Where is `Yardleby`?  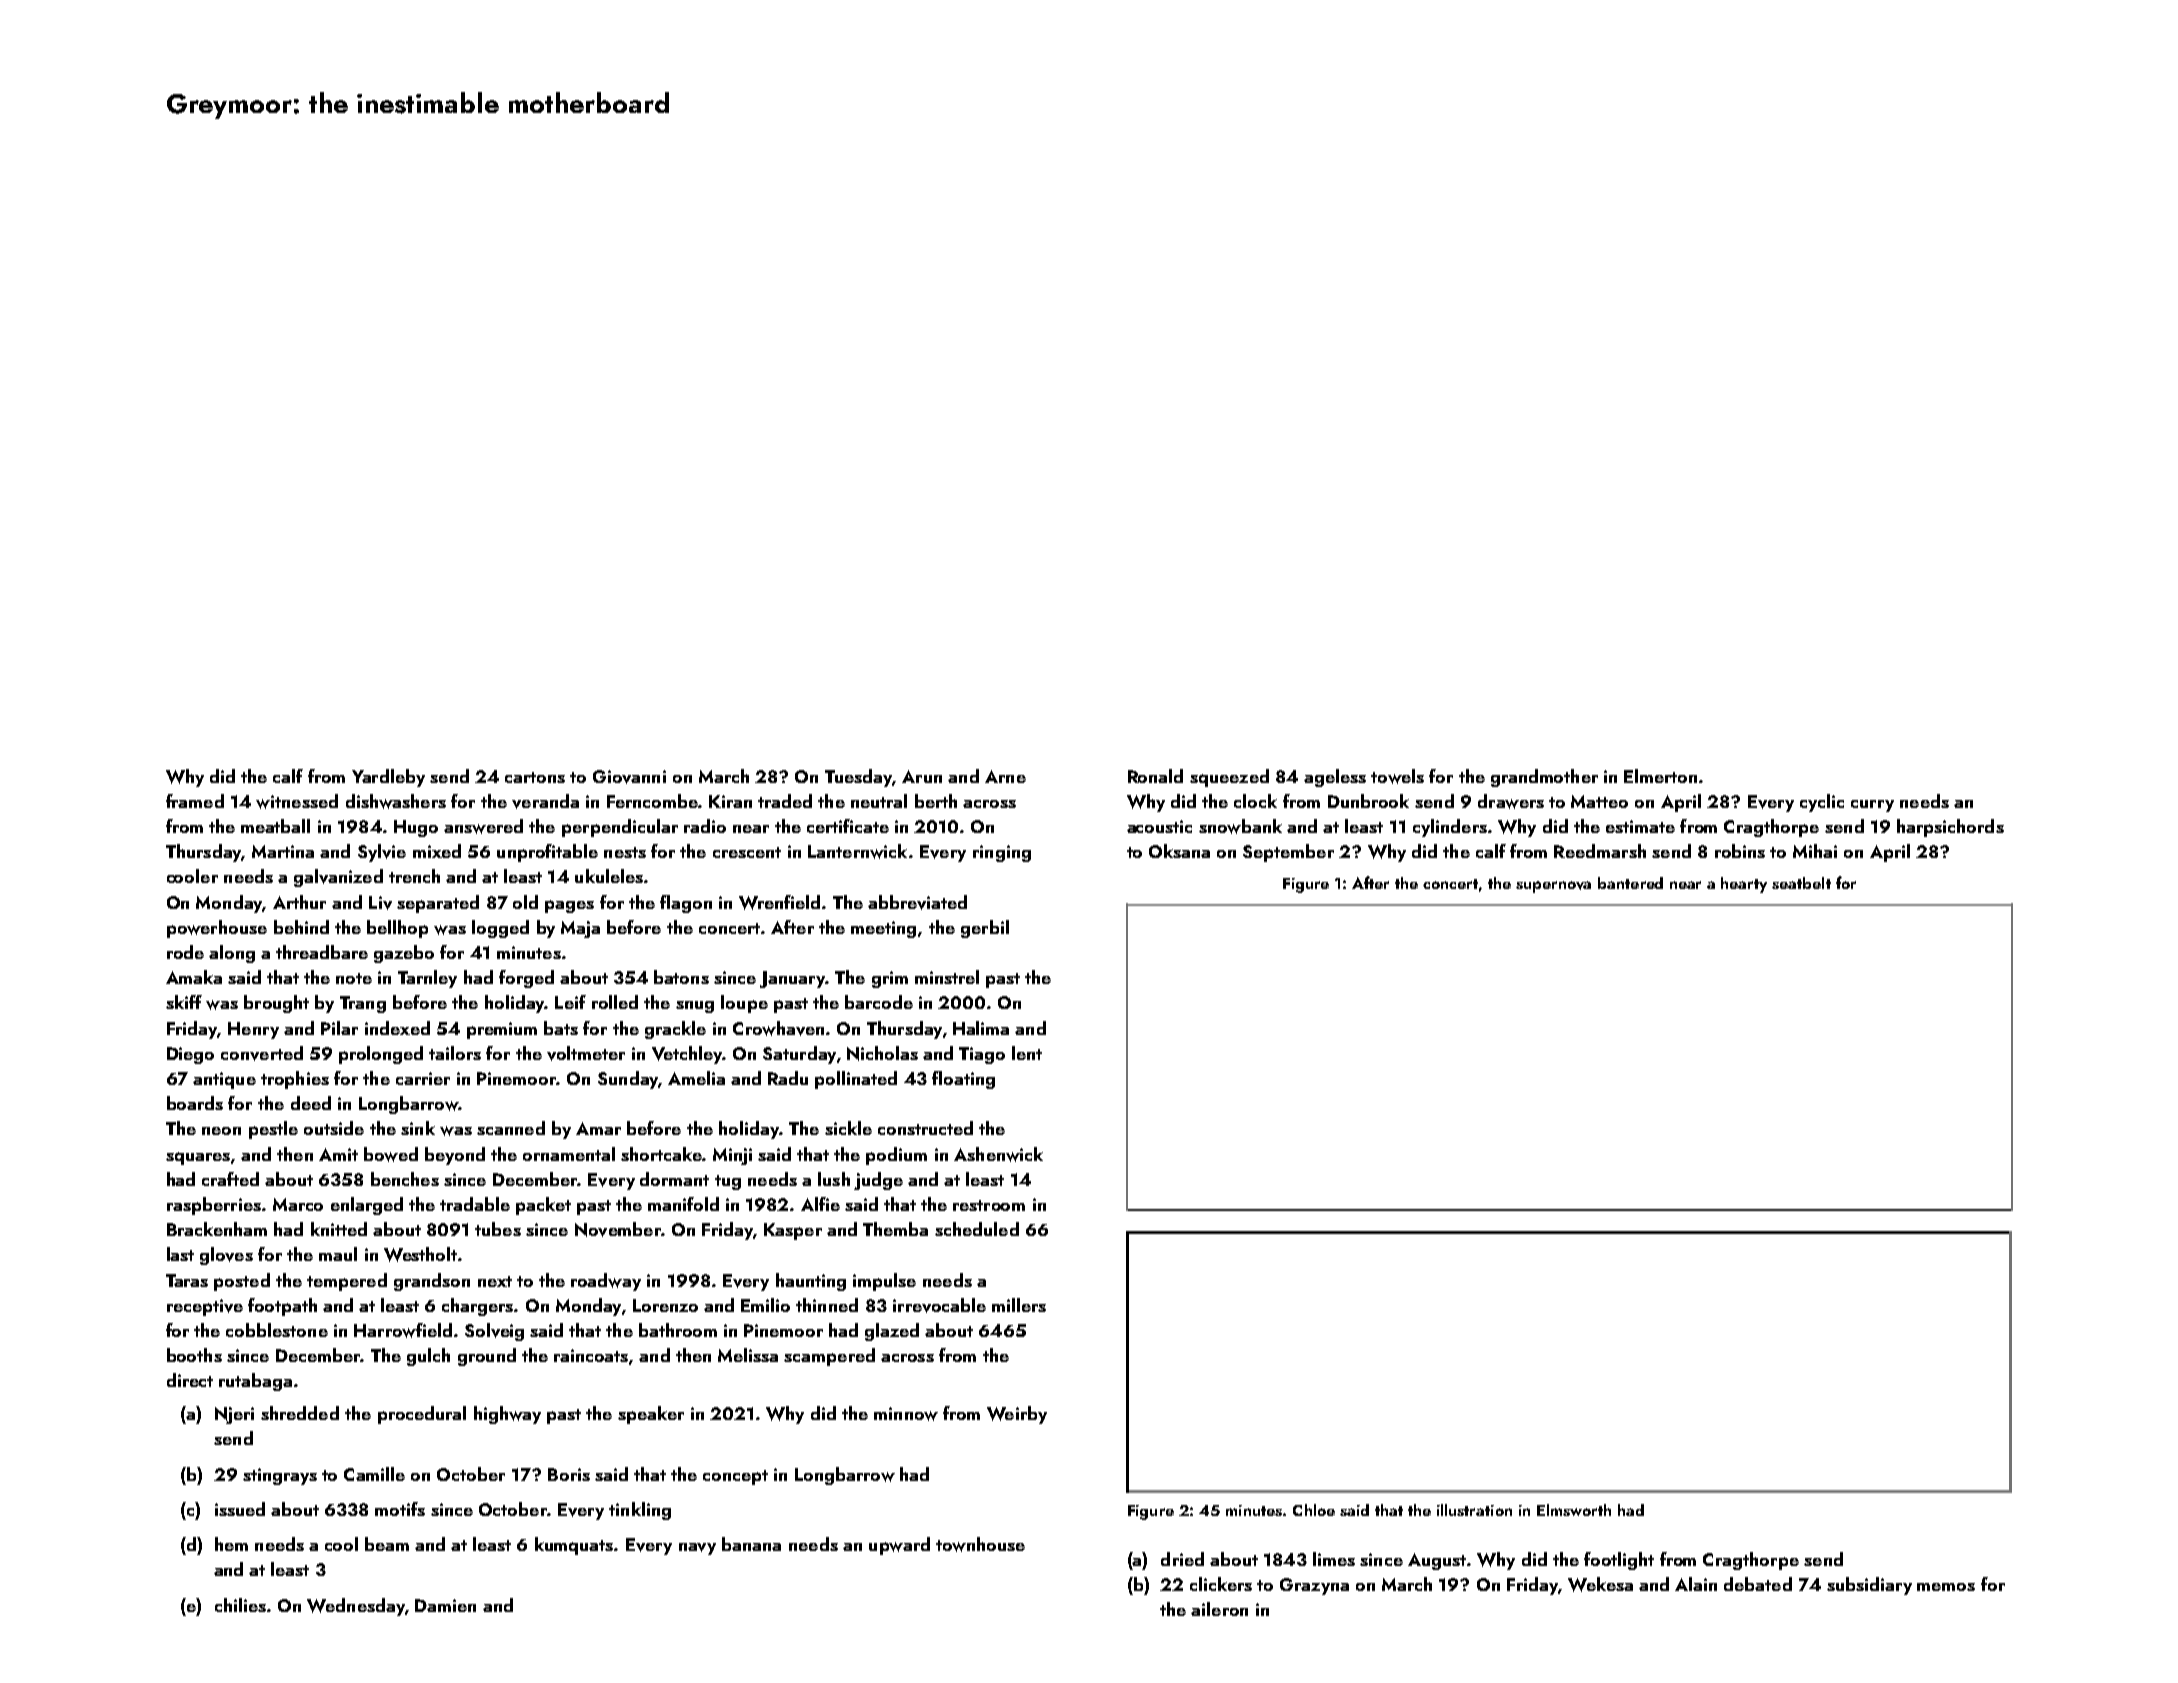 Yardleby is located at coordinates (388, 778).
